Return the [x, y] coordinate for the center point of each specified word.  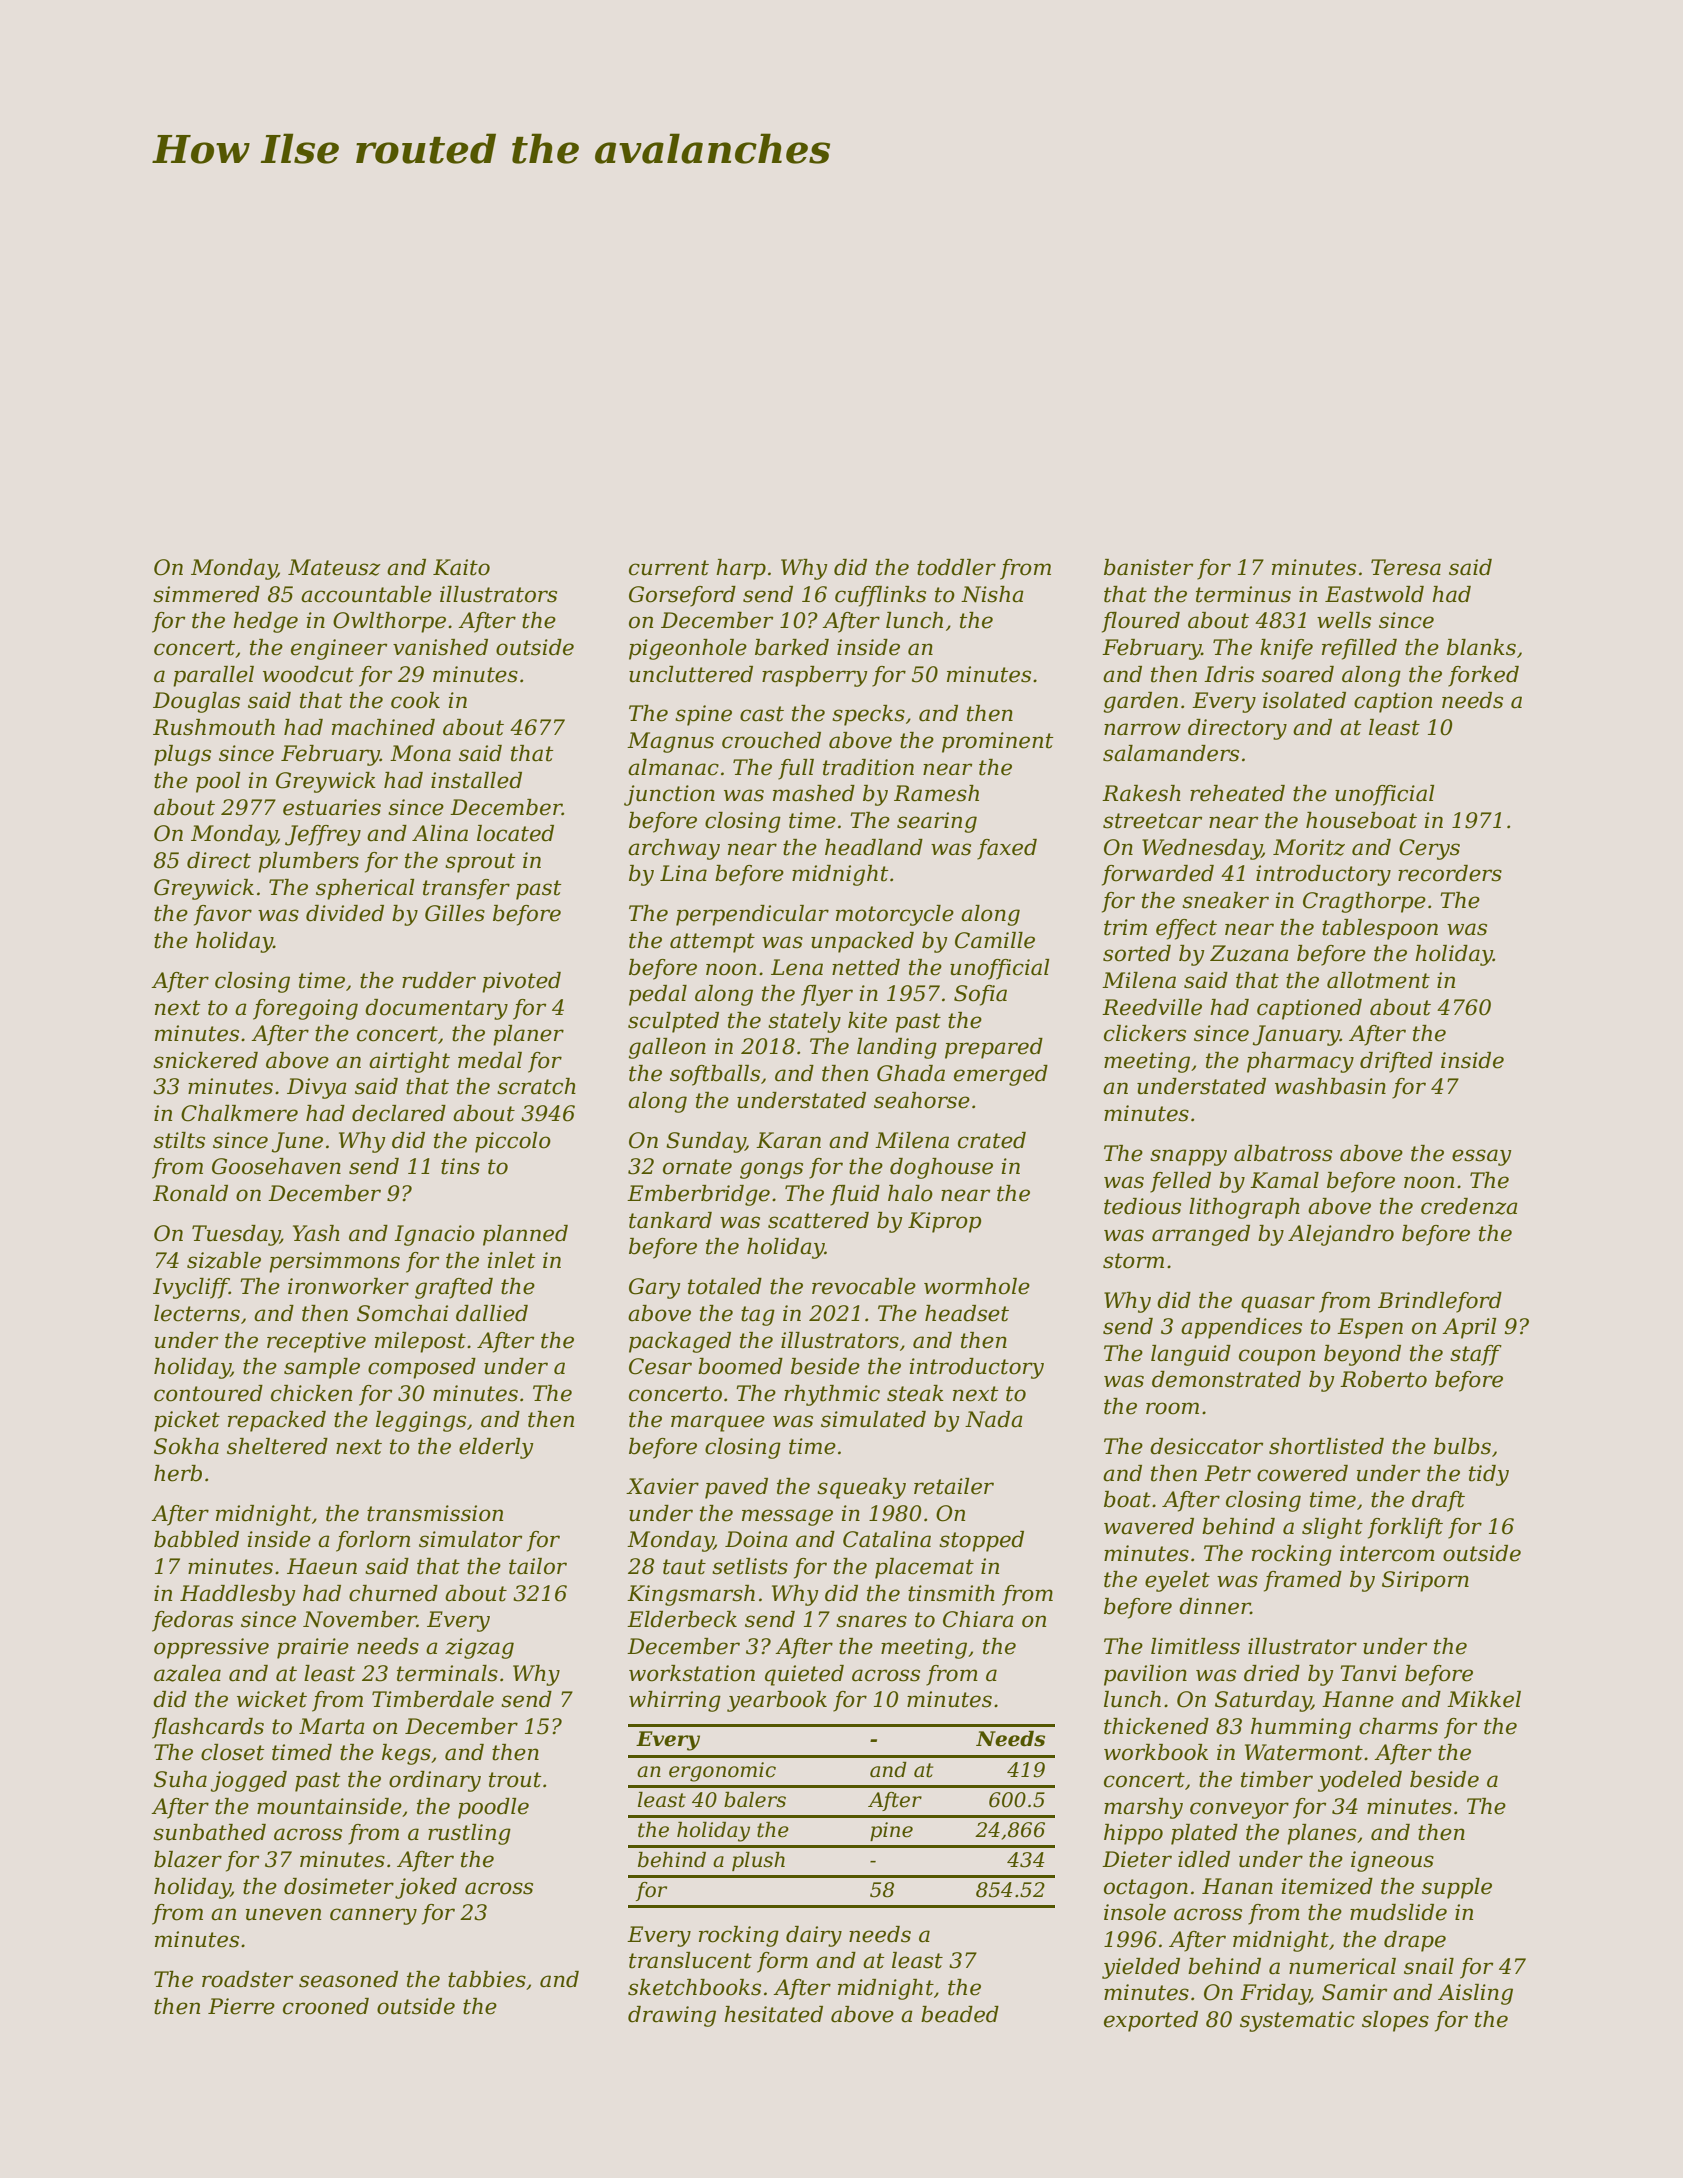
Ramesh [936, 793]
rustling [469, 1834]
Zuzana [1249, 953]
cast [762, 714]
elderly [496, 1448]
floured [1141, 622]
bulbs [1462, 1446]
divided [345, 913]
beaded [960, 2014]
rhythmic [832, 1395]
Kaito [461, 567]
